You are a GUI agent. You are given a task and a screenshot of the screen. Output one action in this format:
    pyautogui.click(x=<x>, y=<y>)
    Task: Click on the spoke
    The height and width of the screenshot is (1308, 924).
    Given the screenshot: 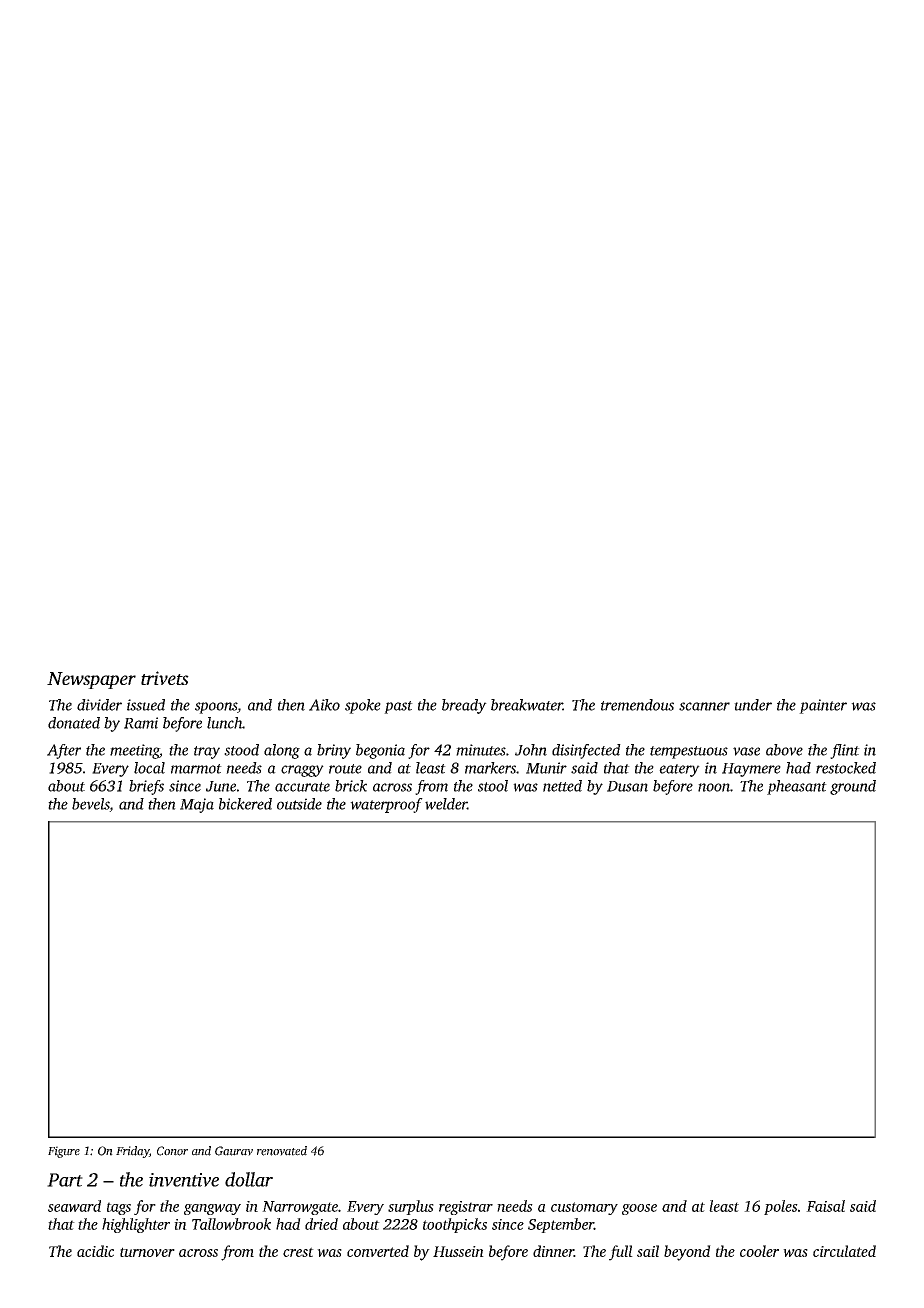 What is the action you would take?
    pyautogui.click(x=363, y=706)
